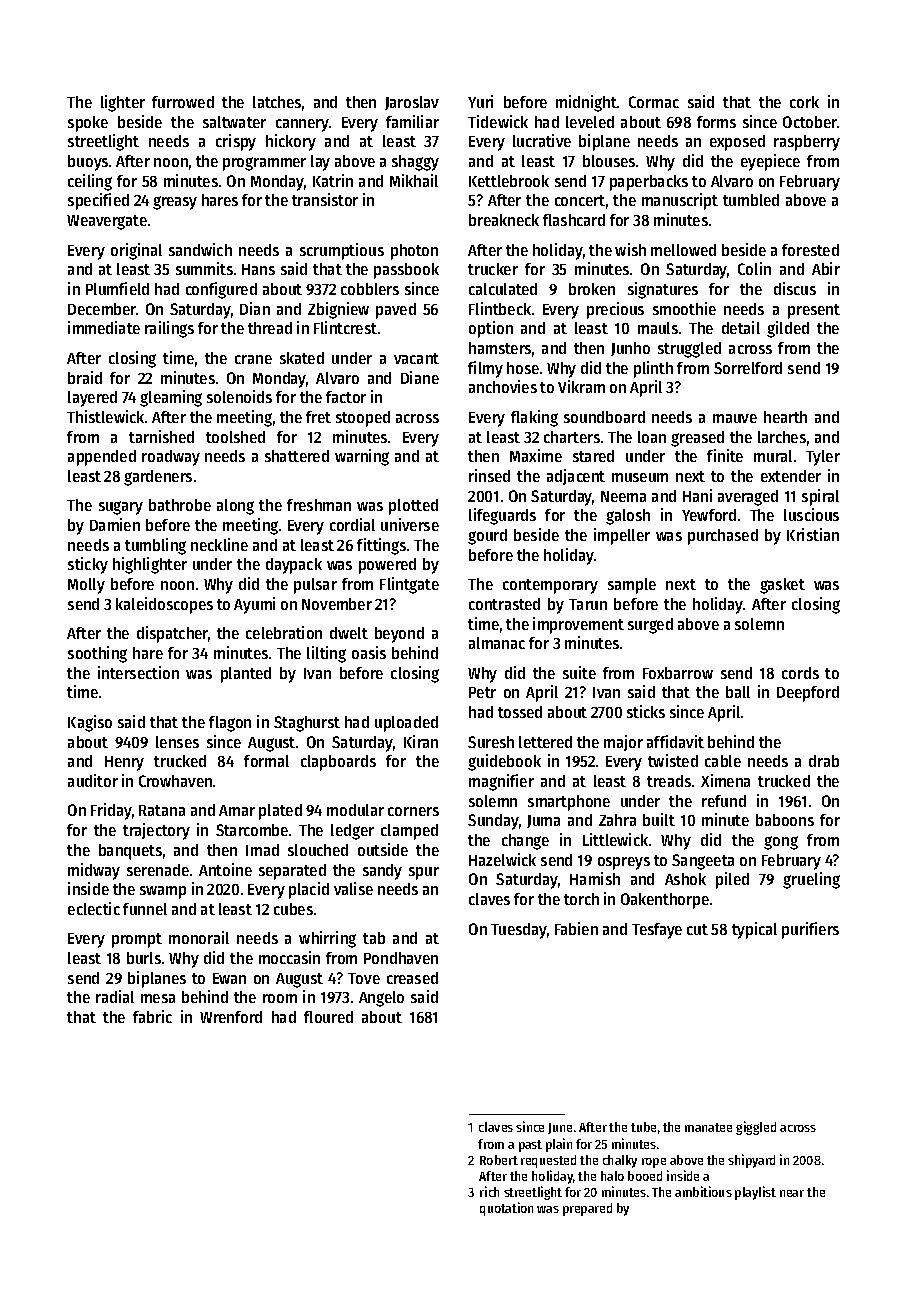 The image size is (908, 1316). Describe the element at coordinates (162, 810) in the document. I see `Ratana` at that location.
